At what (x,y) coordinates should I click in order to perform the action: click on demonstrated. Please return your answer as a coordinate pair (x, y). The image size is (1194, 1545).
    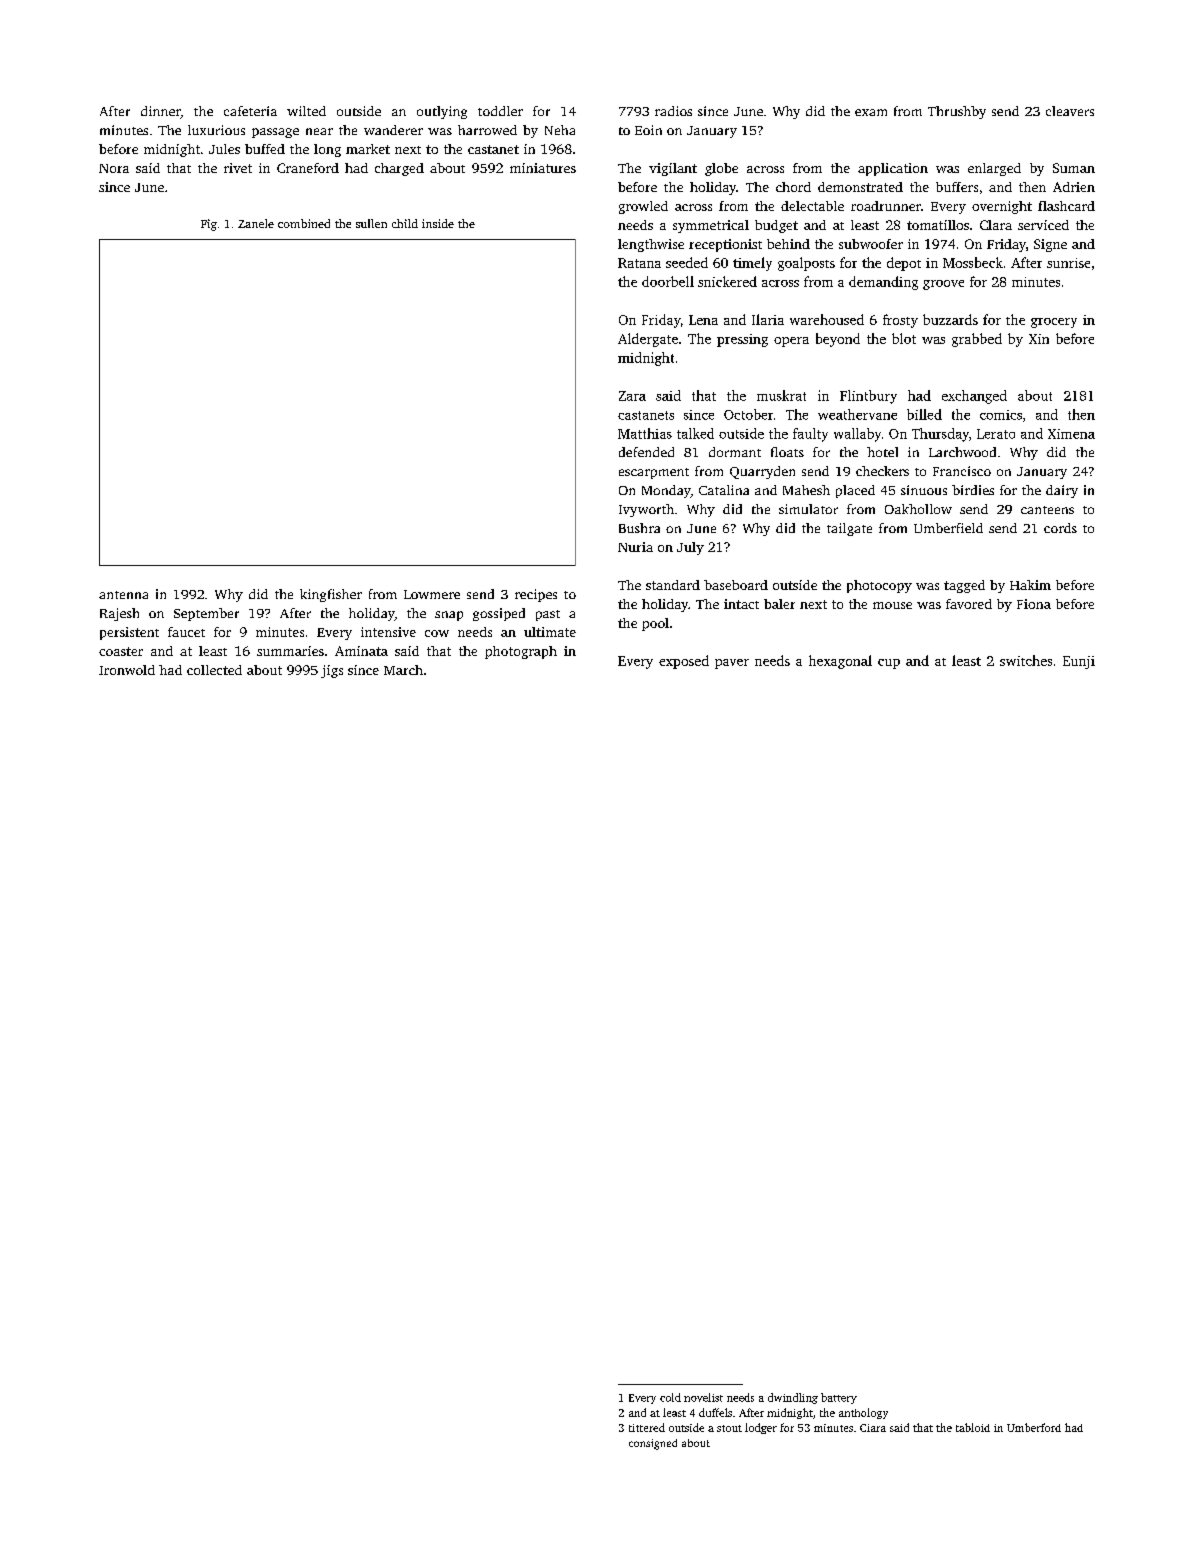
    Looking at the image, I should click on (860, 187).
